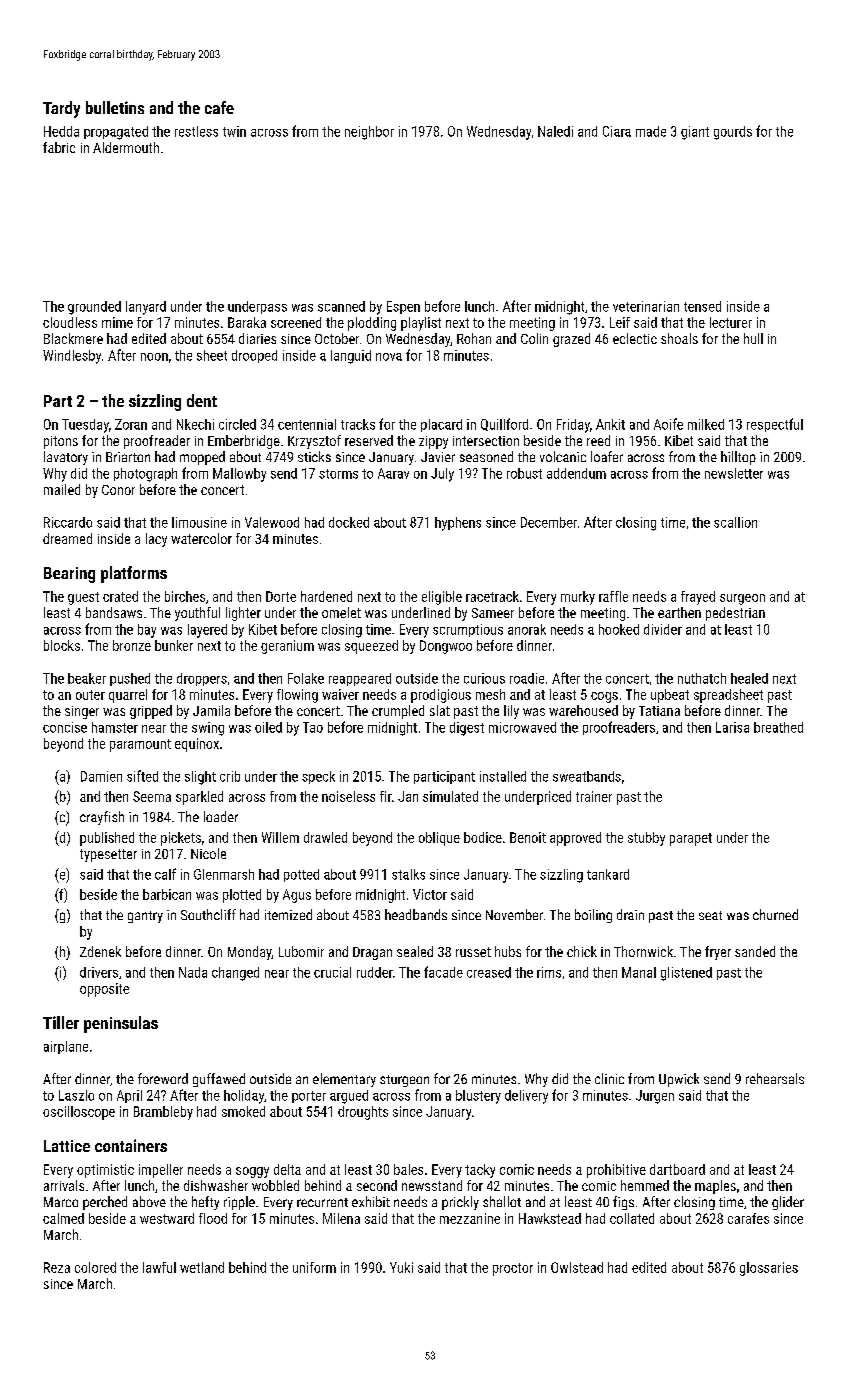 This image has height=1400, width=849. What do you see at coordinates (775, 425) in the image?
I see `respectful` at bounding box center [775, 425].
